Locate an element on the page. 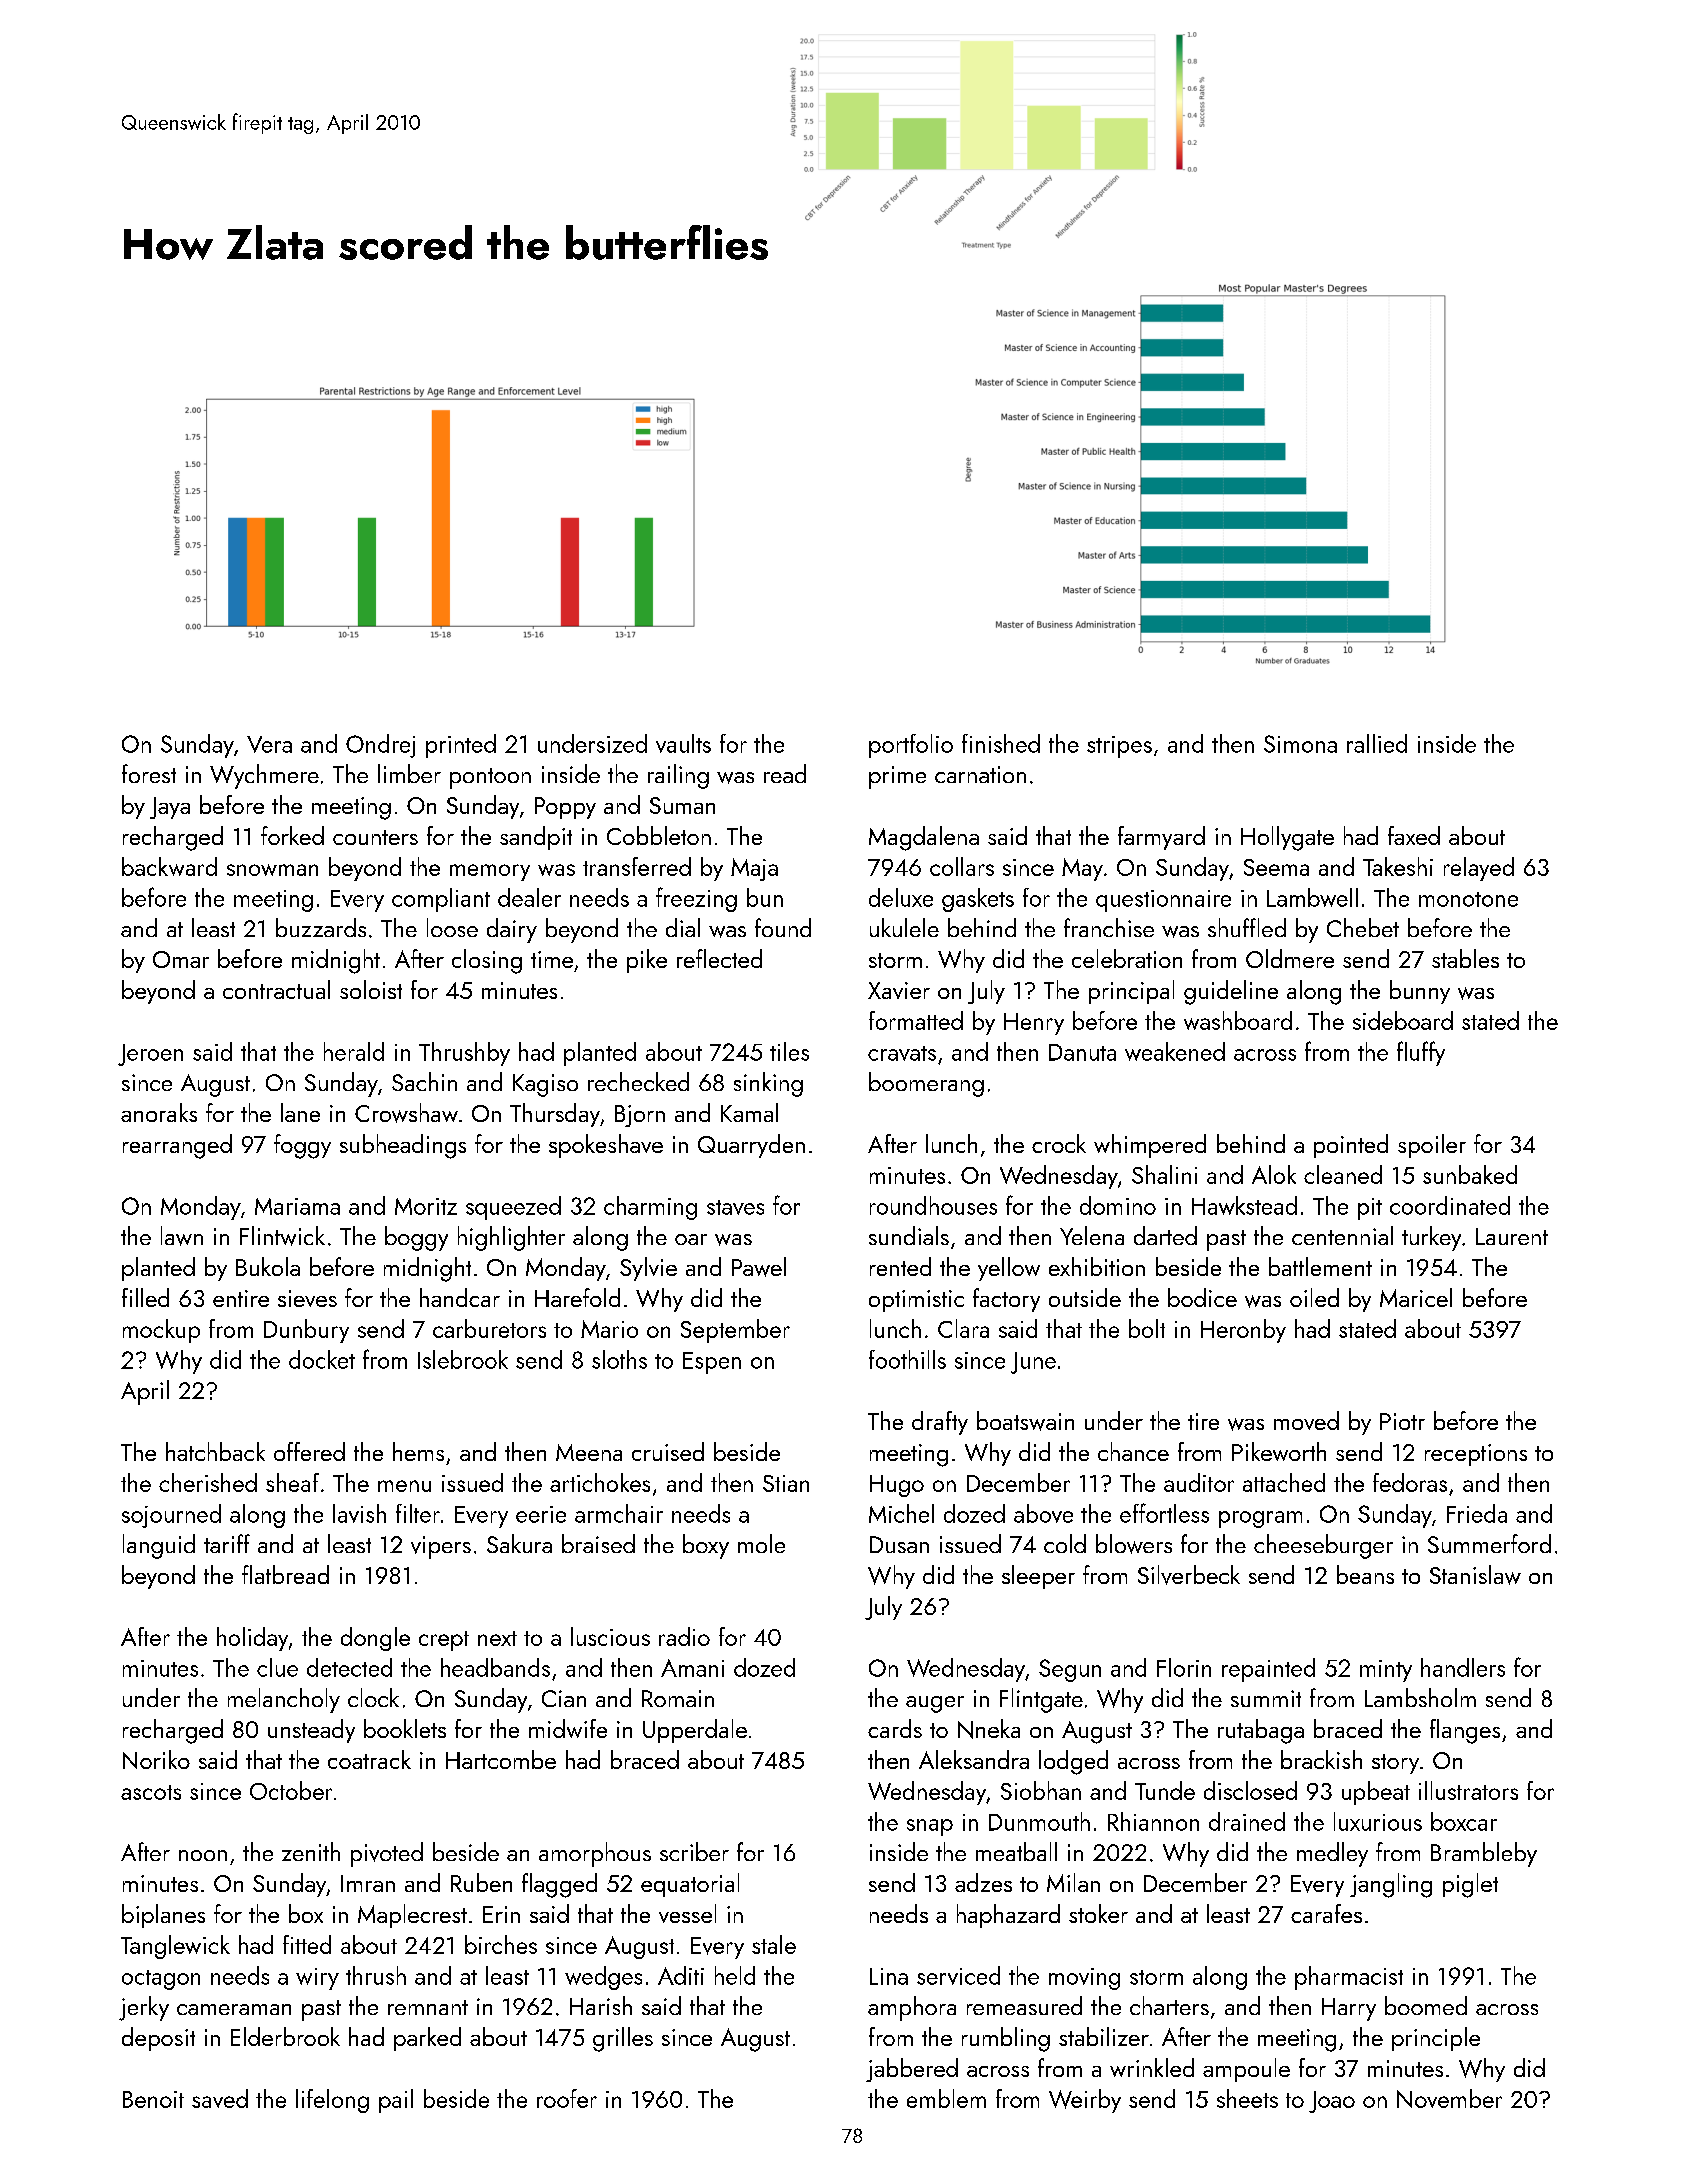  roundhouses is located at coordinates (933, 1205).
